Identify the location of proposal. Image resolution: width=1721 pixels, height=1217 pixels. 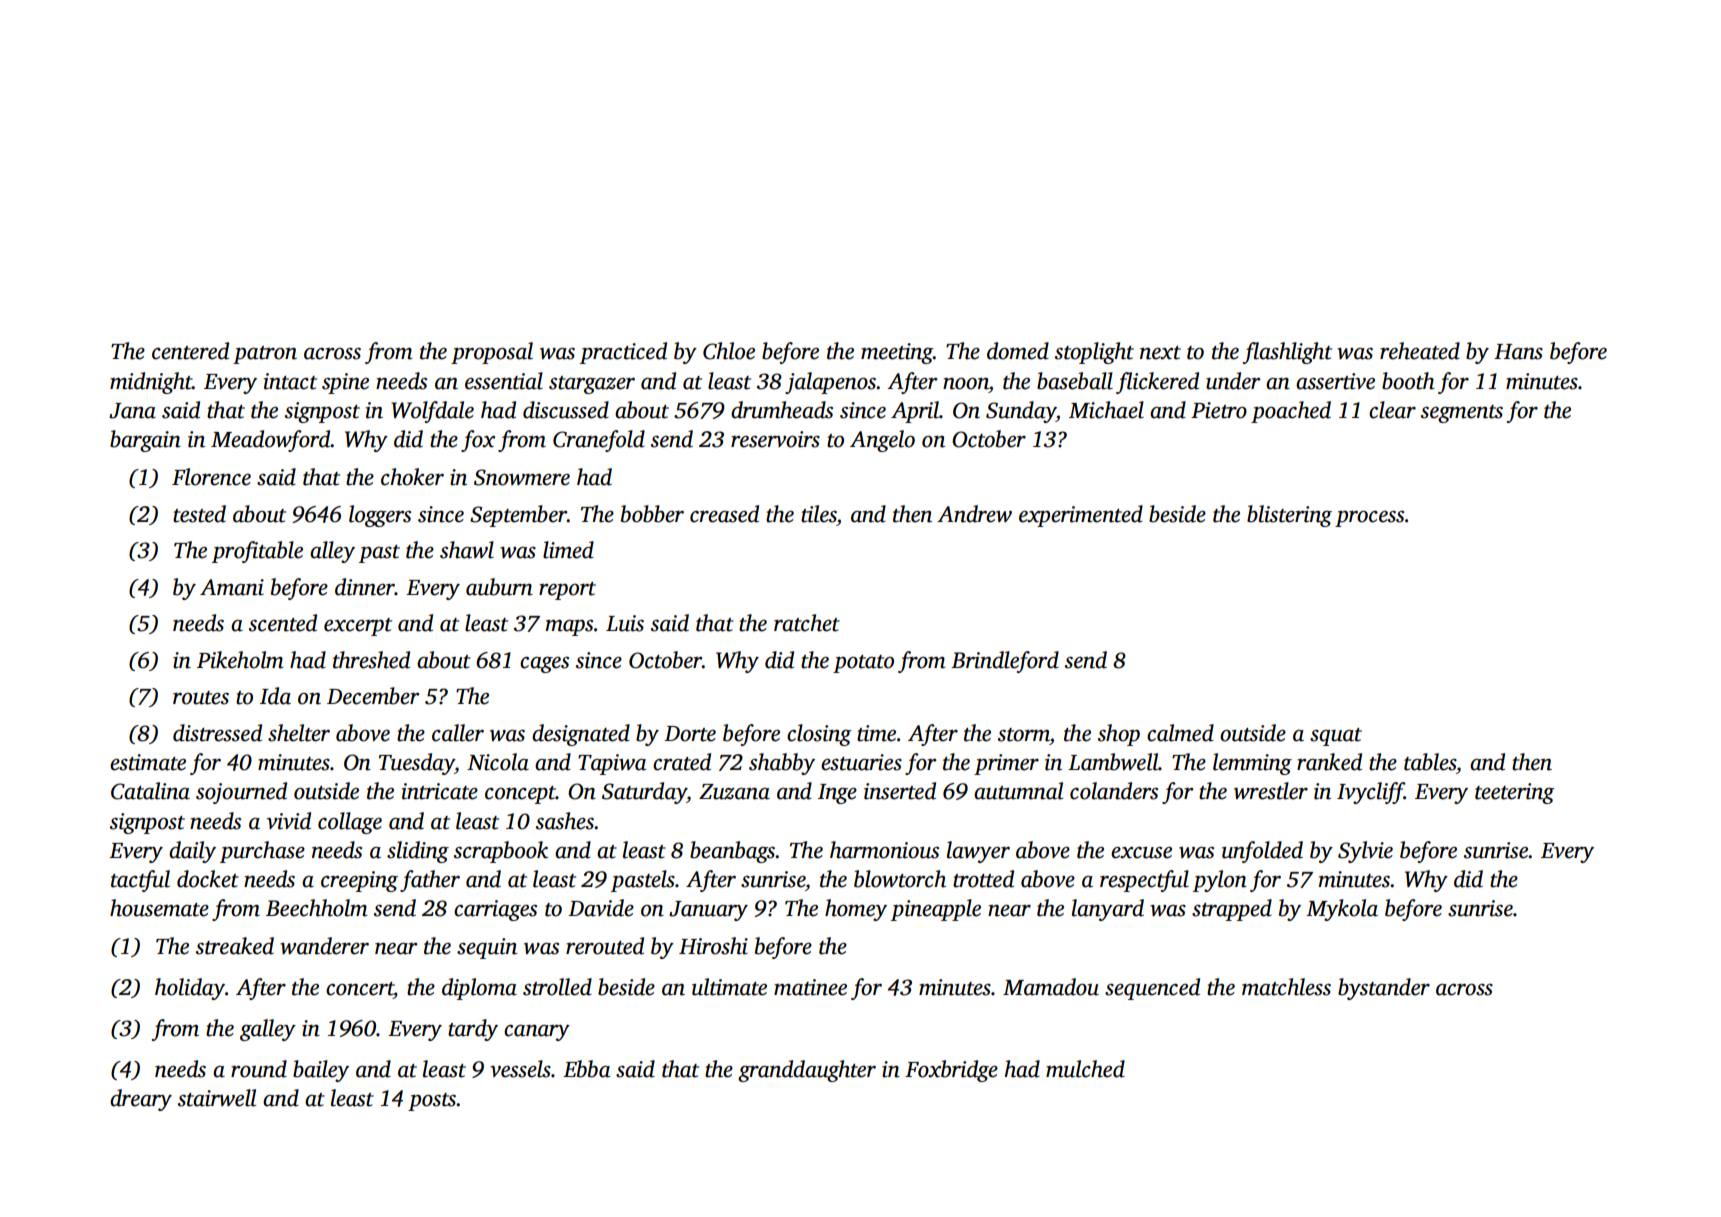
(492, 353).
